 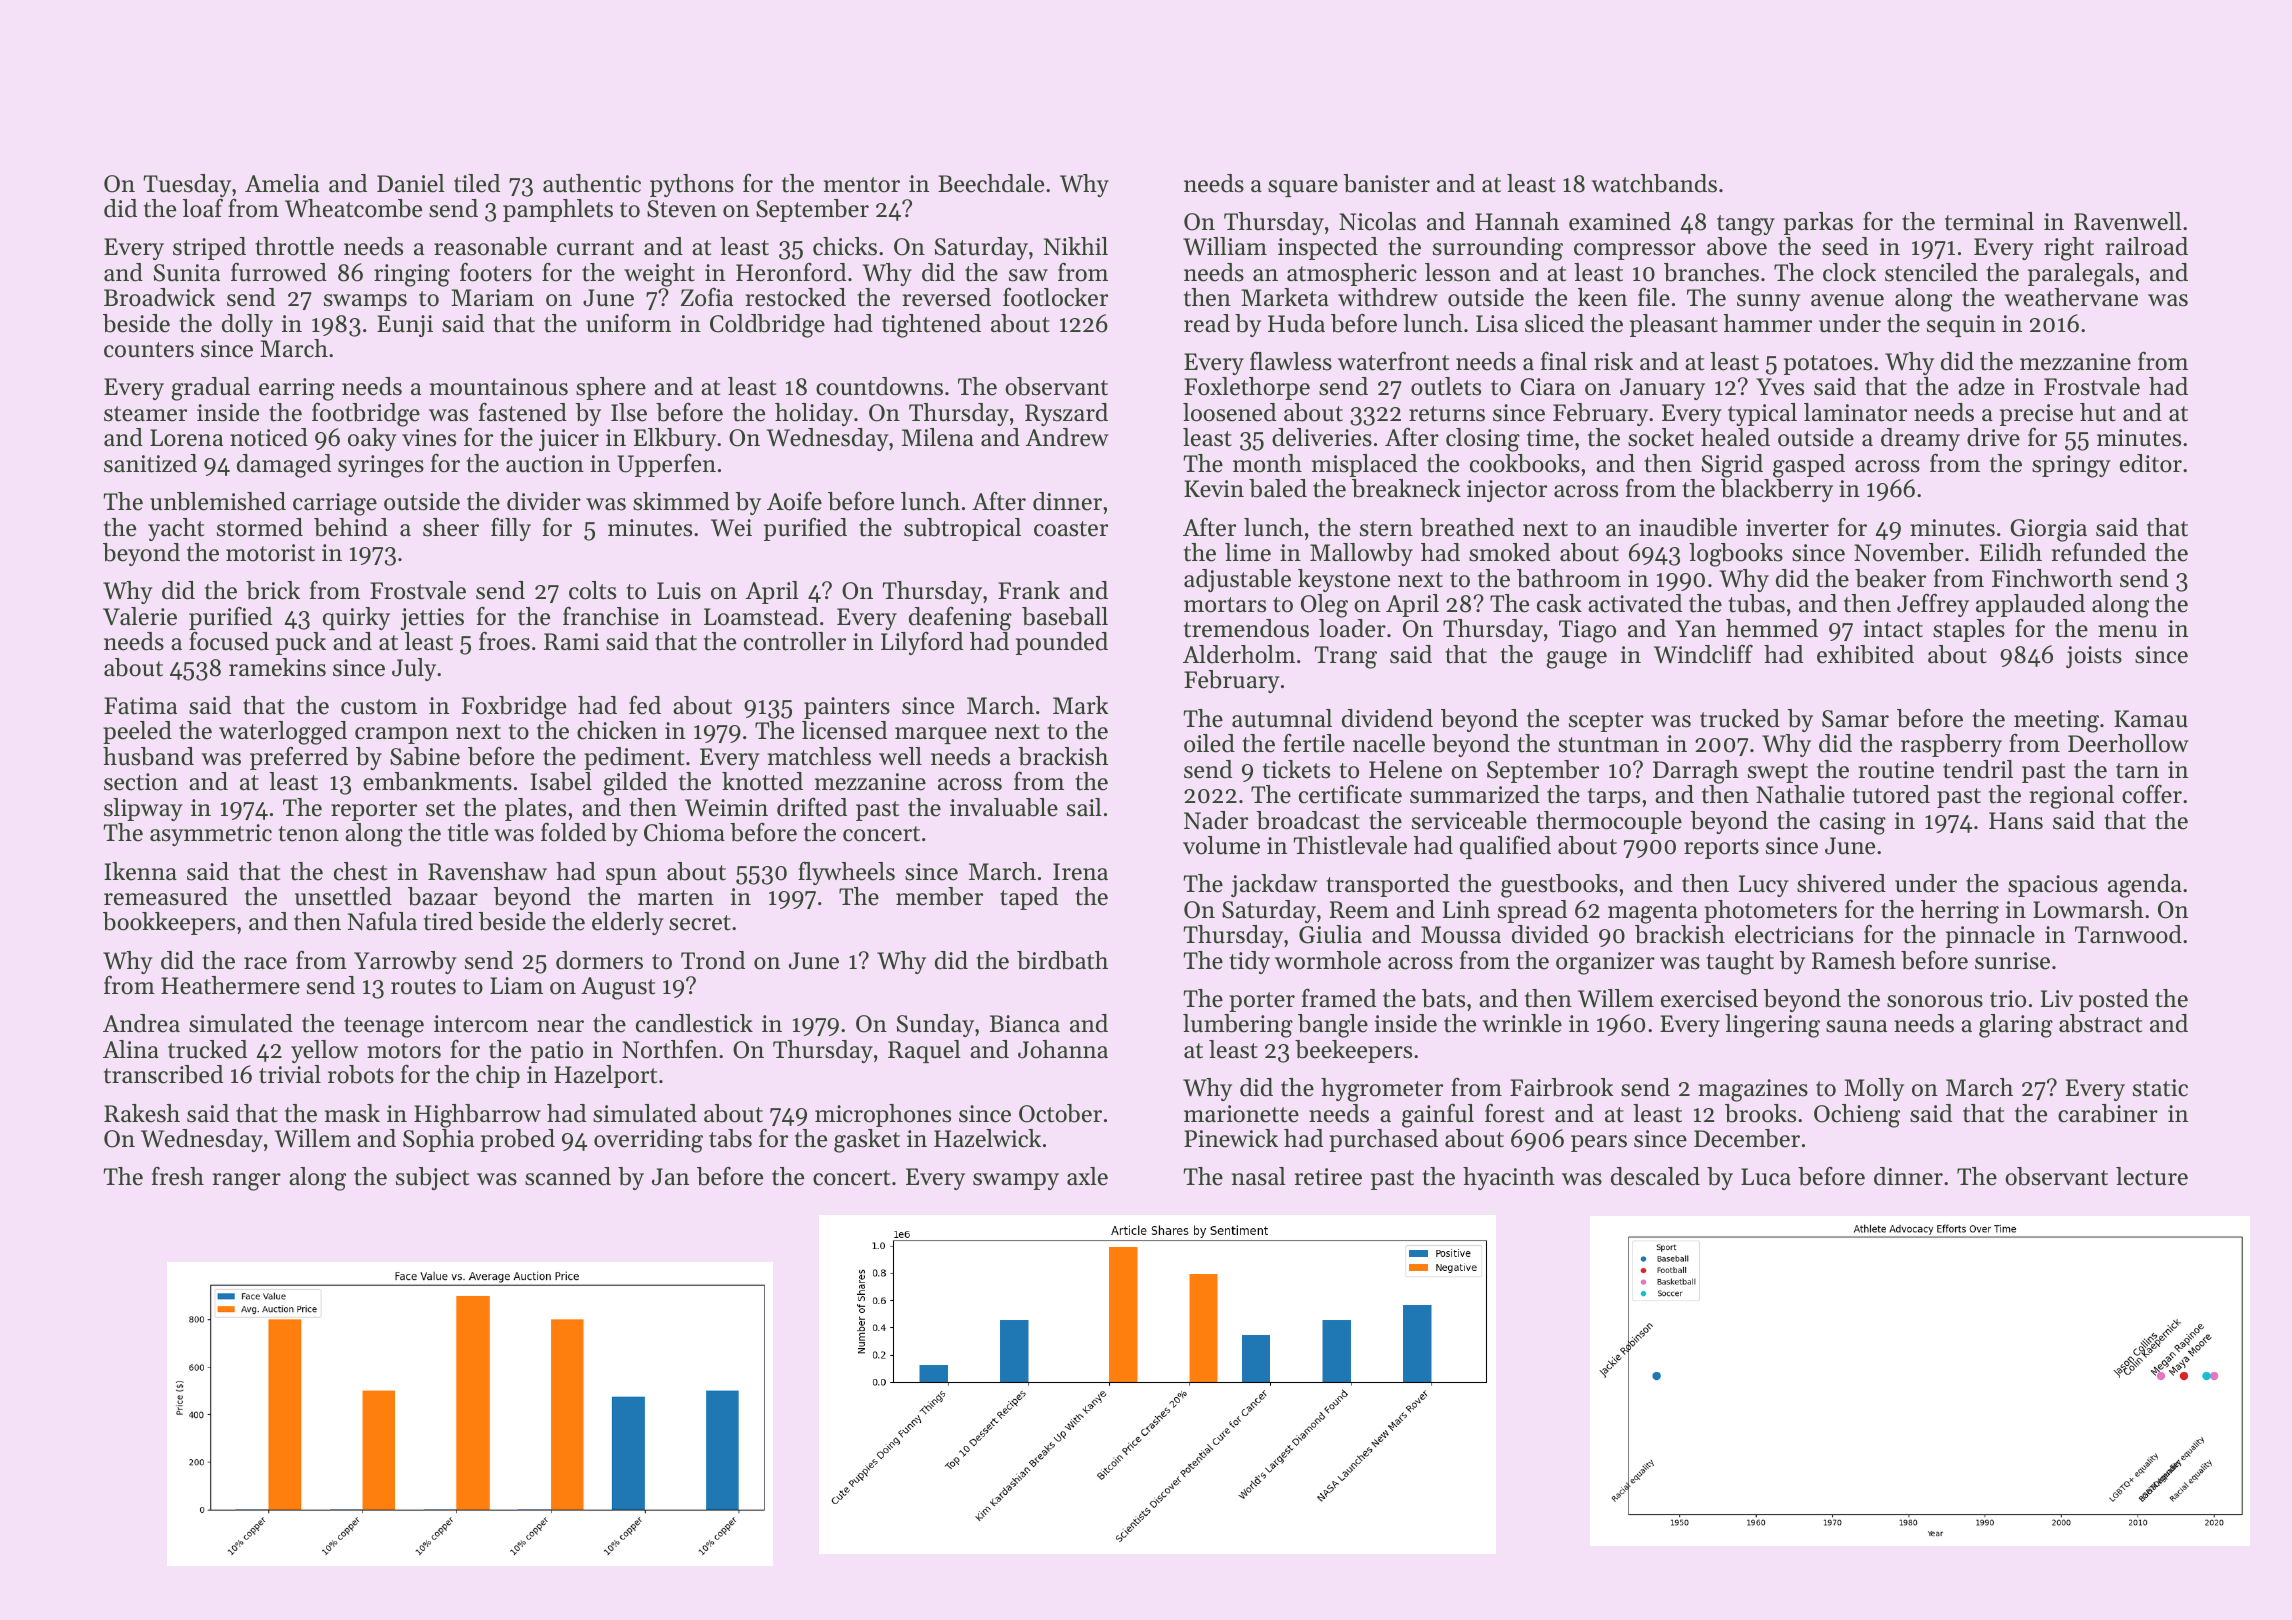 I want to click on Amelia, so click(x=282, y=183).
